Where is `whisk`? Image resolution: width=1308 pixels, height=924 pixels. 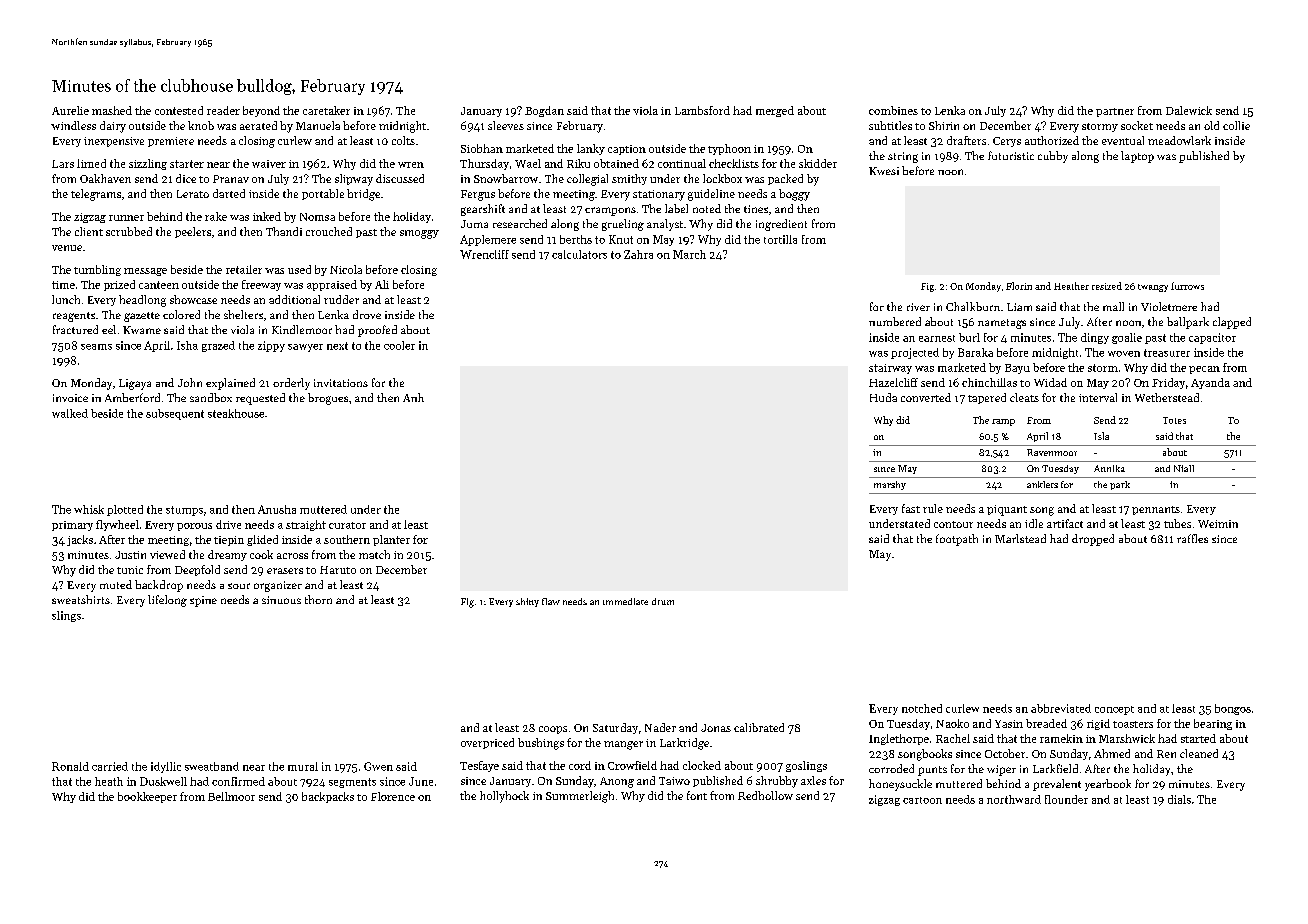 whisk is located at coordinates (89, 509).
